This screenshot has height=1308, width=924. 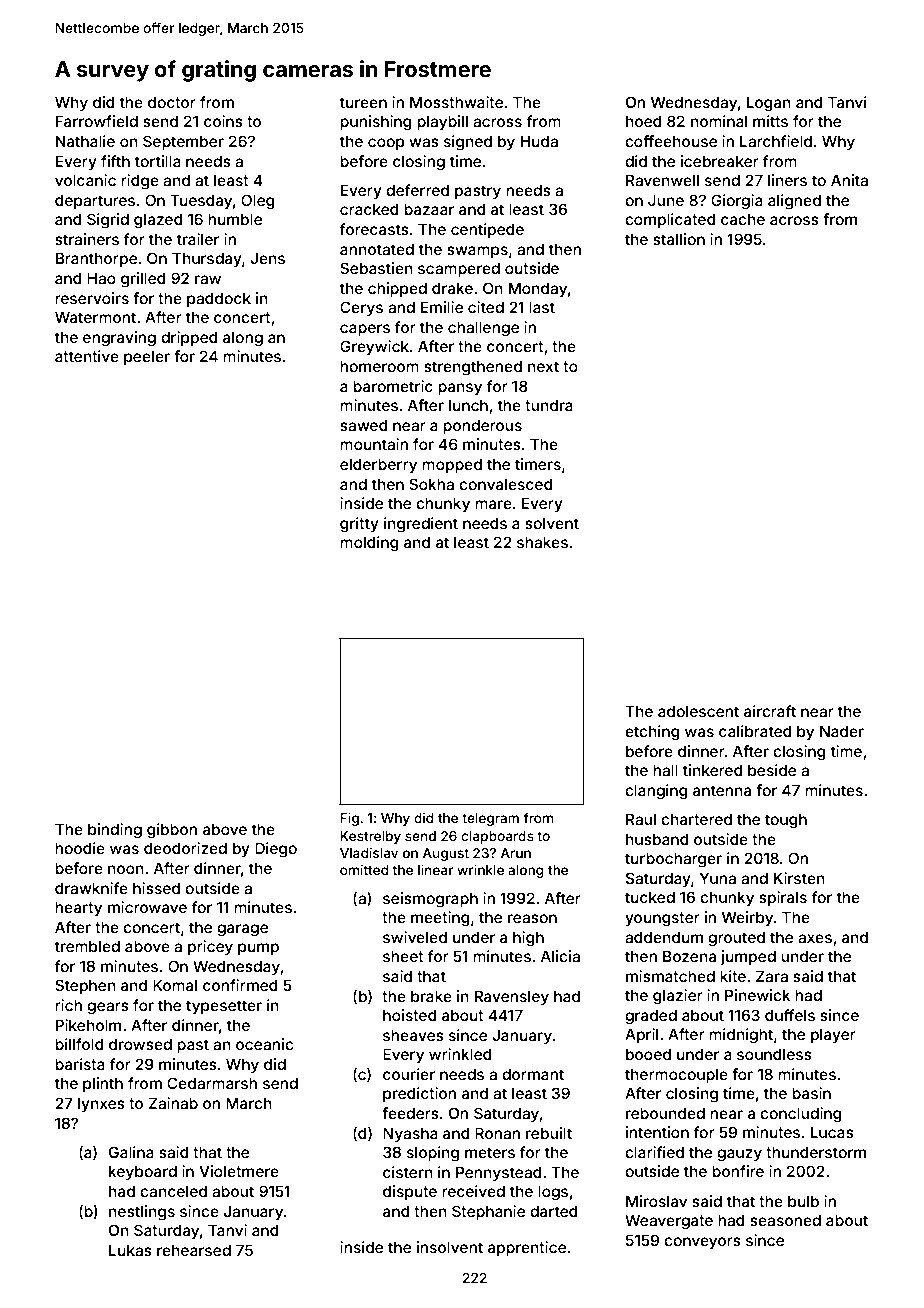 I want to click on doctor, so click(x=172, y=102).
